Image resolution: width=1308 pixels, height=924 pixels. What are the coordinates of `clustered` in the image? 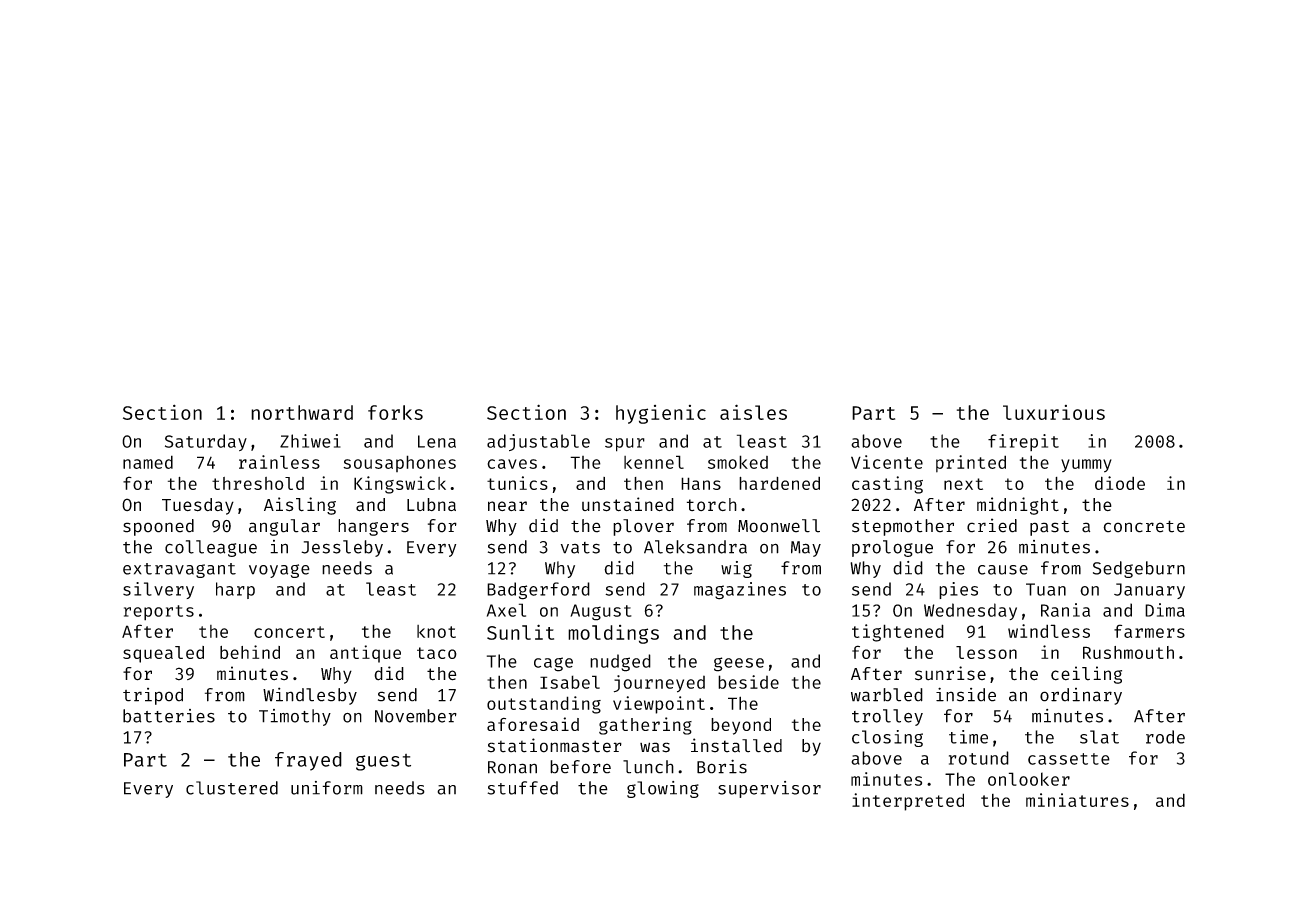 It's located at (232, 788).
